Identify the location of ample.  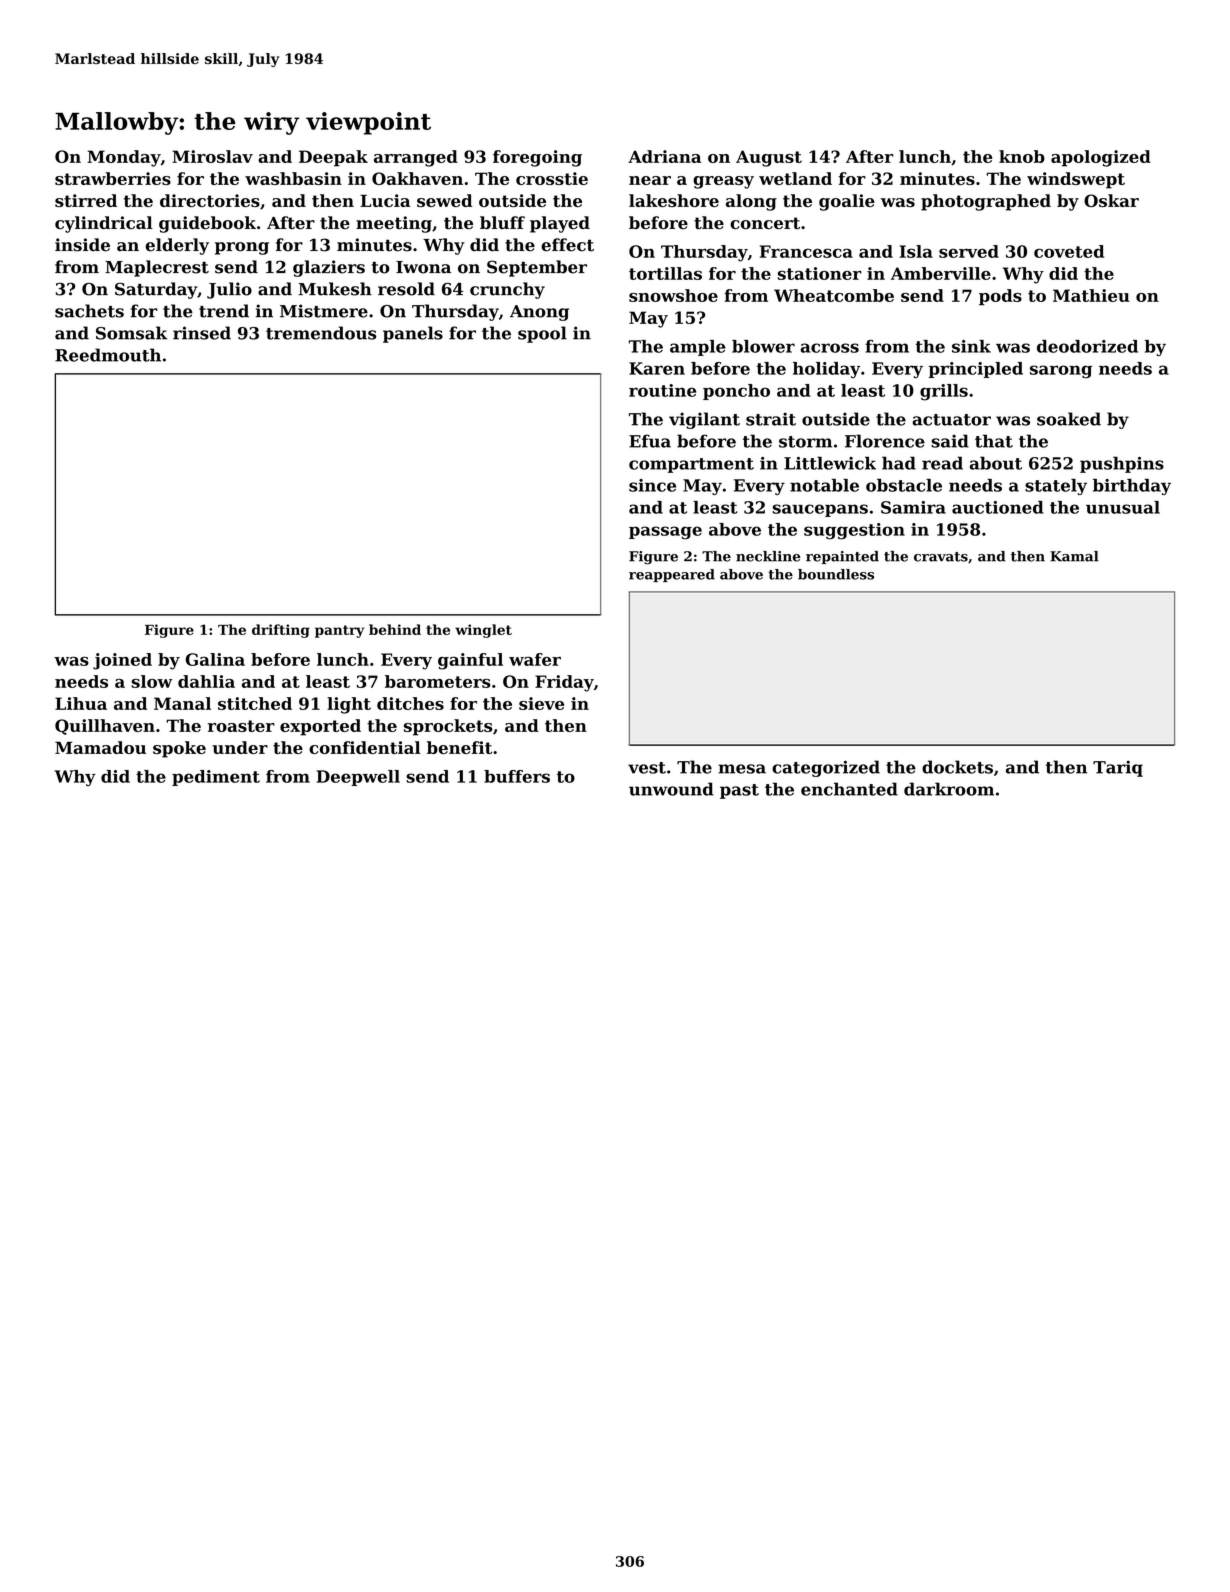
(698, 348).
